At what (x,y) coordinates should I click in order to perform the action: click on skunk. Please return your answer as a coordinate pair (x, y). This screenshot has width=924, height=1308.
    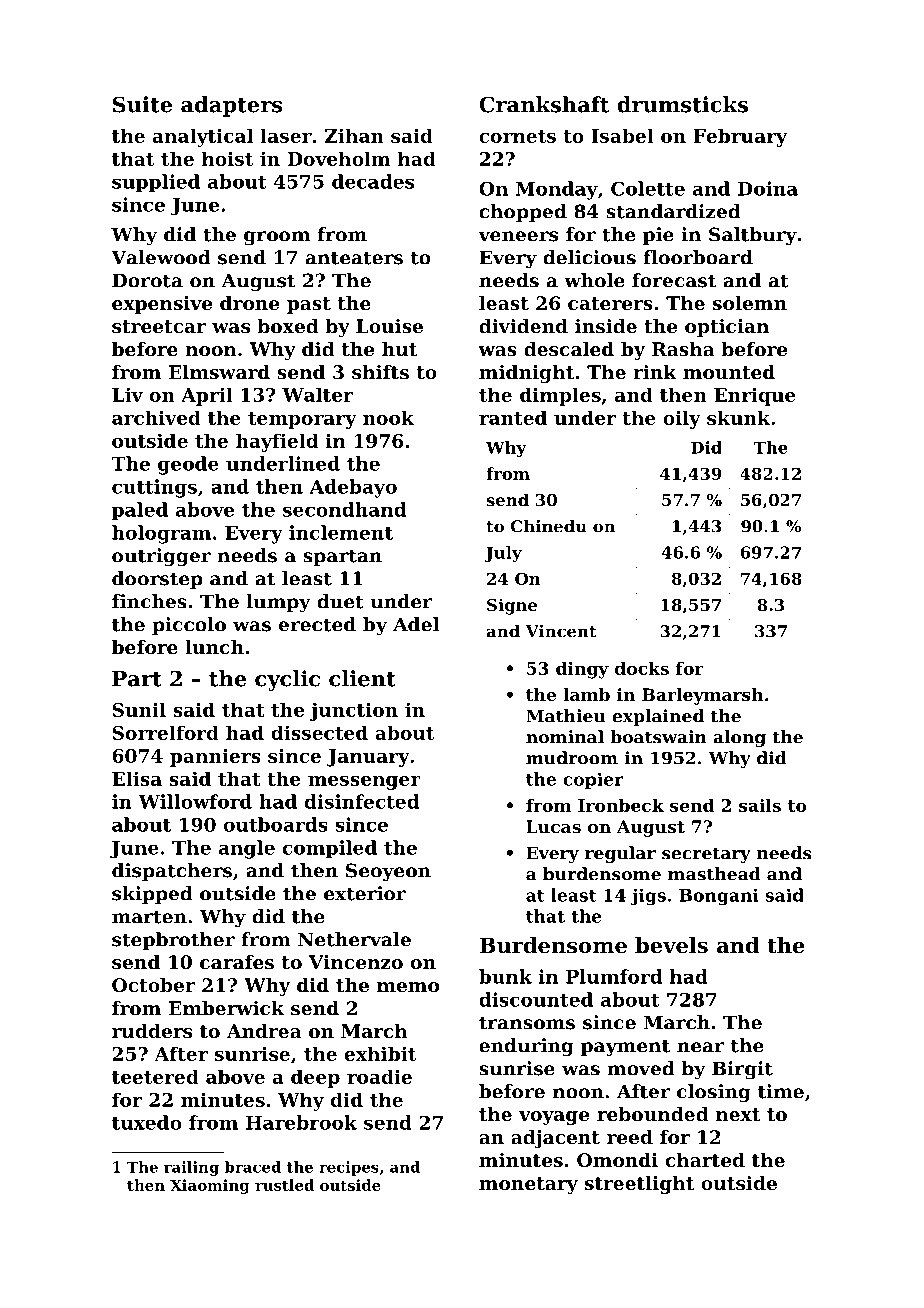
    Looking at the image, I should click on (738, 417).
